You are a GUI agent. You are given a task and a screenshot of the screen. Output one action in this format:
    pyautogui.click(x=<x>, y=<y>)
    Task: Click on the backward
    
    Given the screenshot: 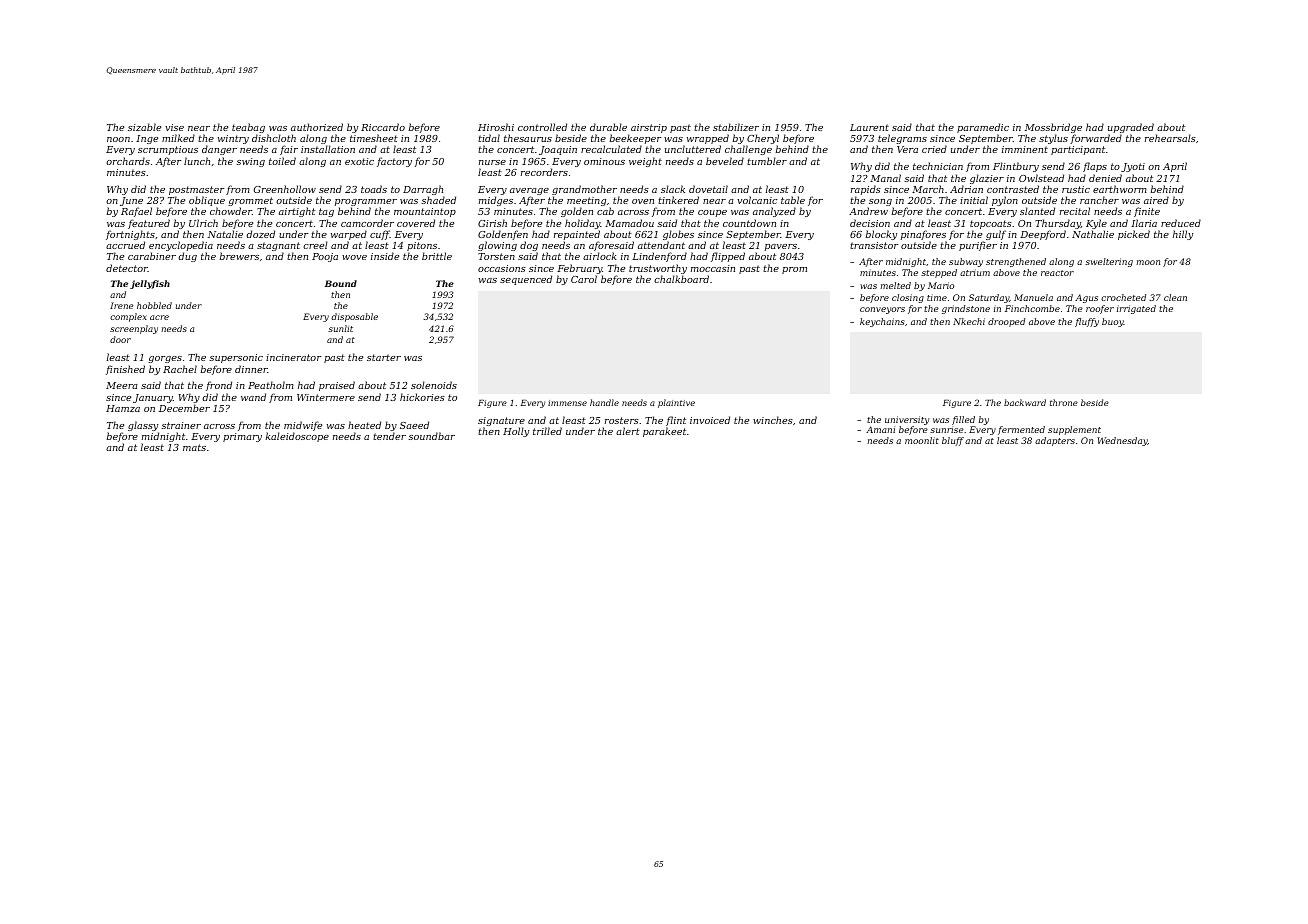 What is the action you would take?
    pyautogui.click(x=1025, y=402)
